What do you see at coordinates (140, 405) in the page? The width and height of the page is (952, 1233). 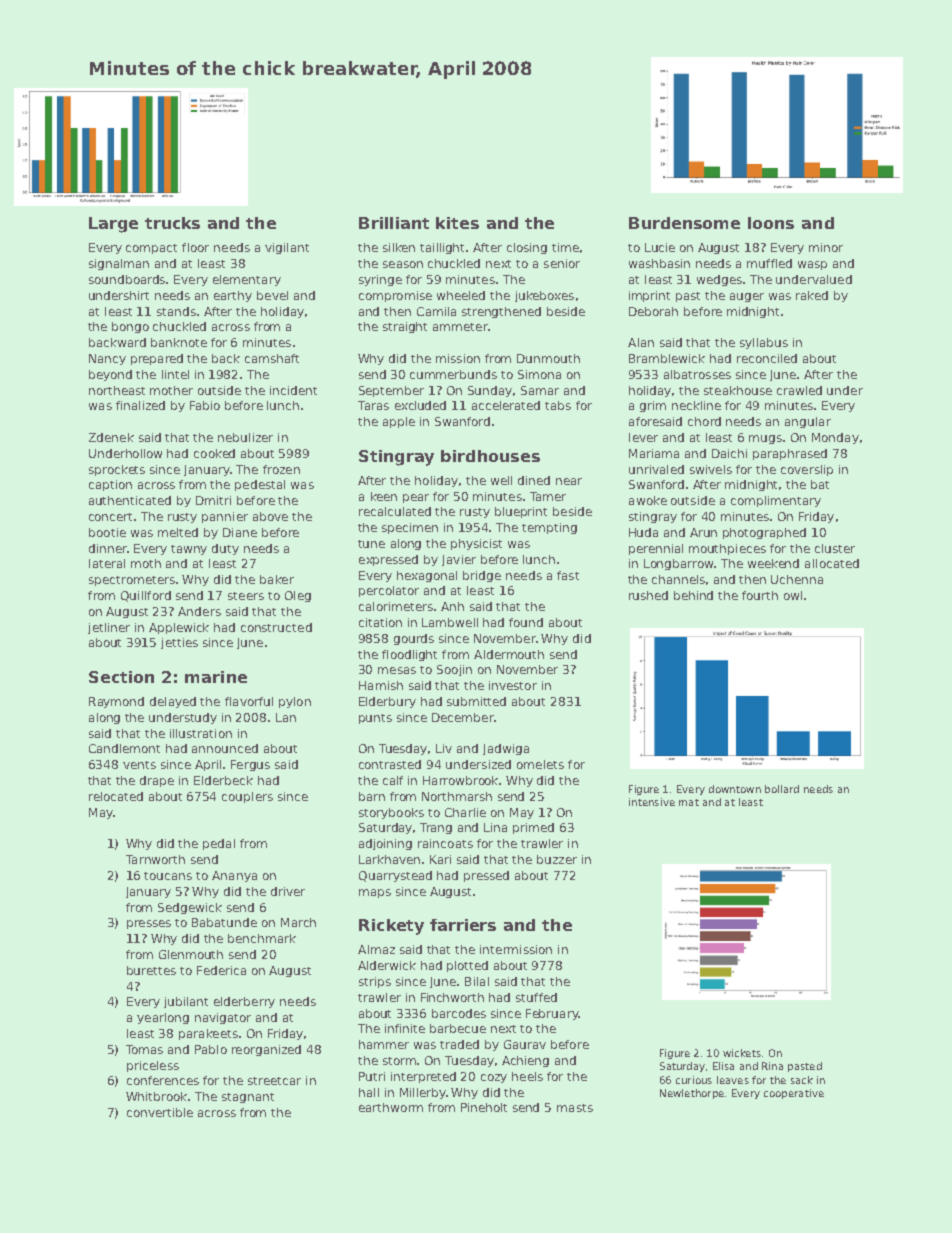 I see `finalized` at bounding box center [140, 405].
